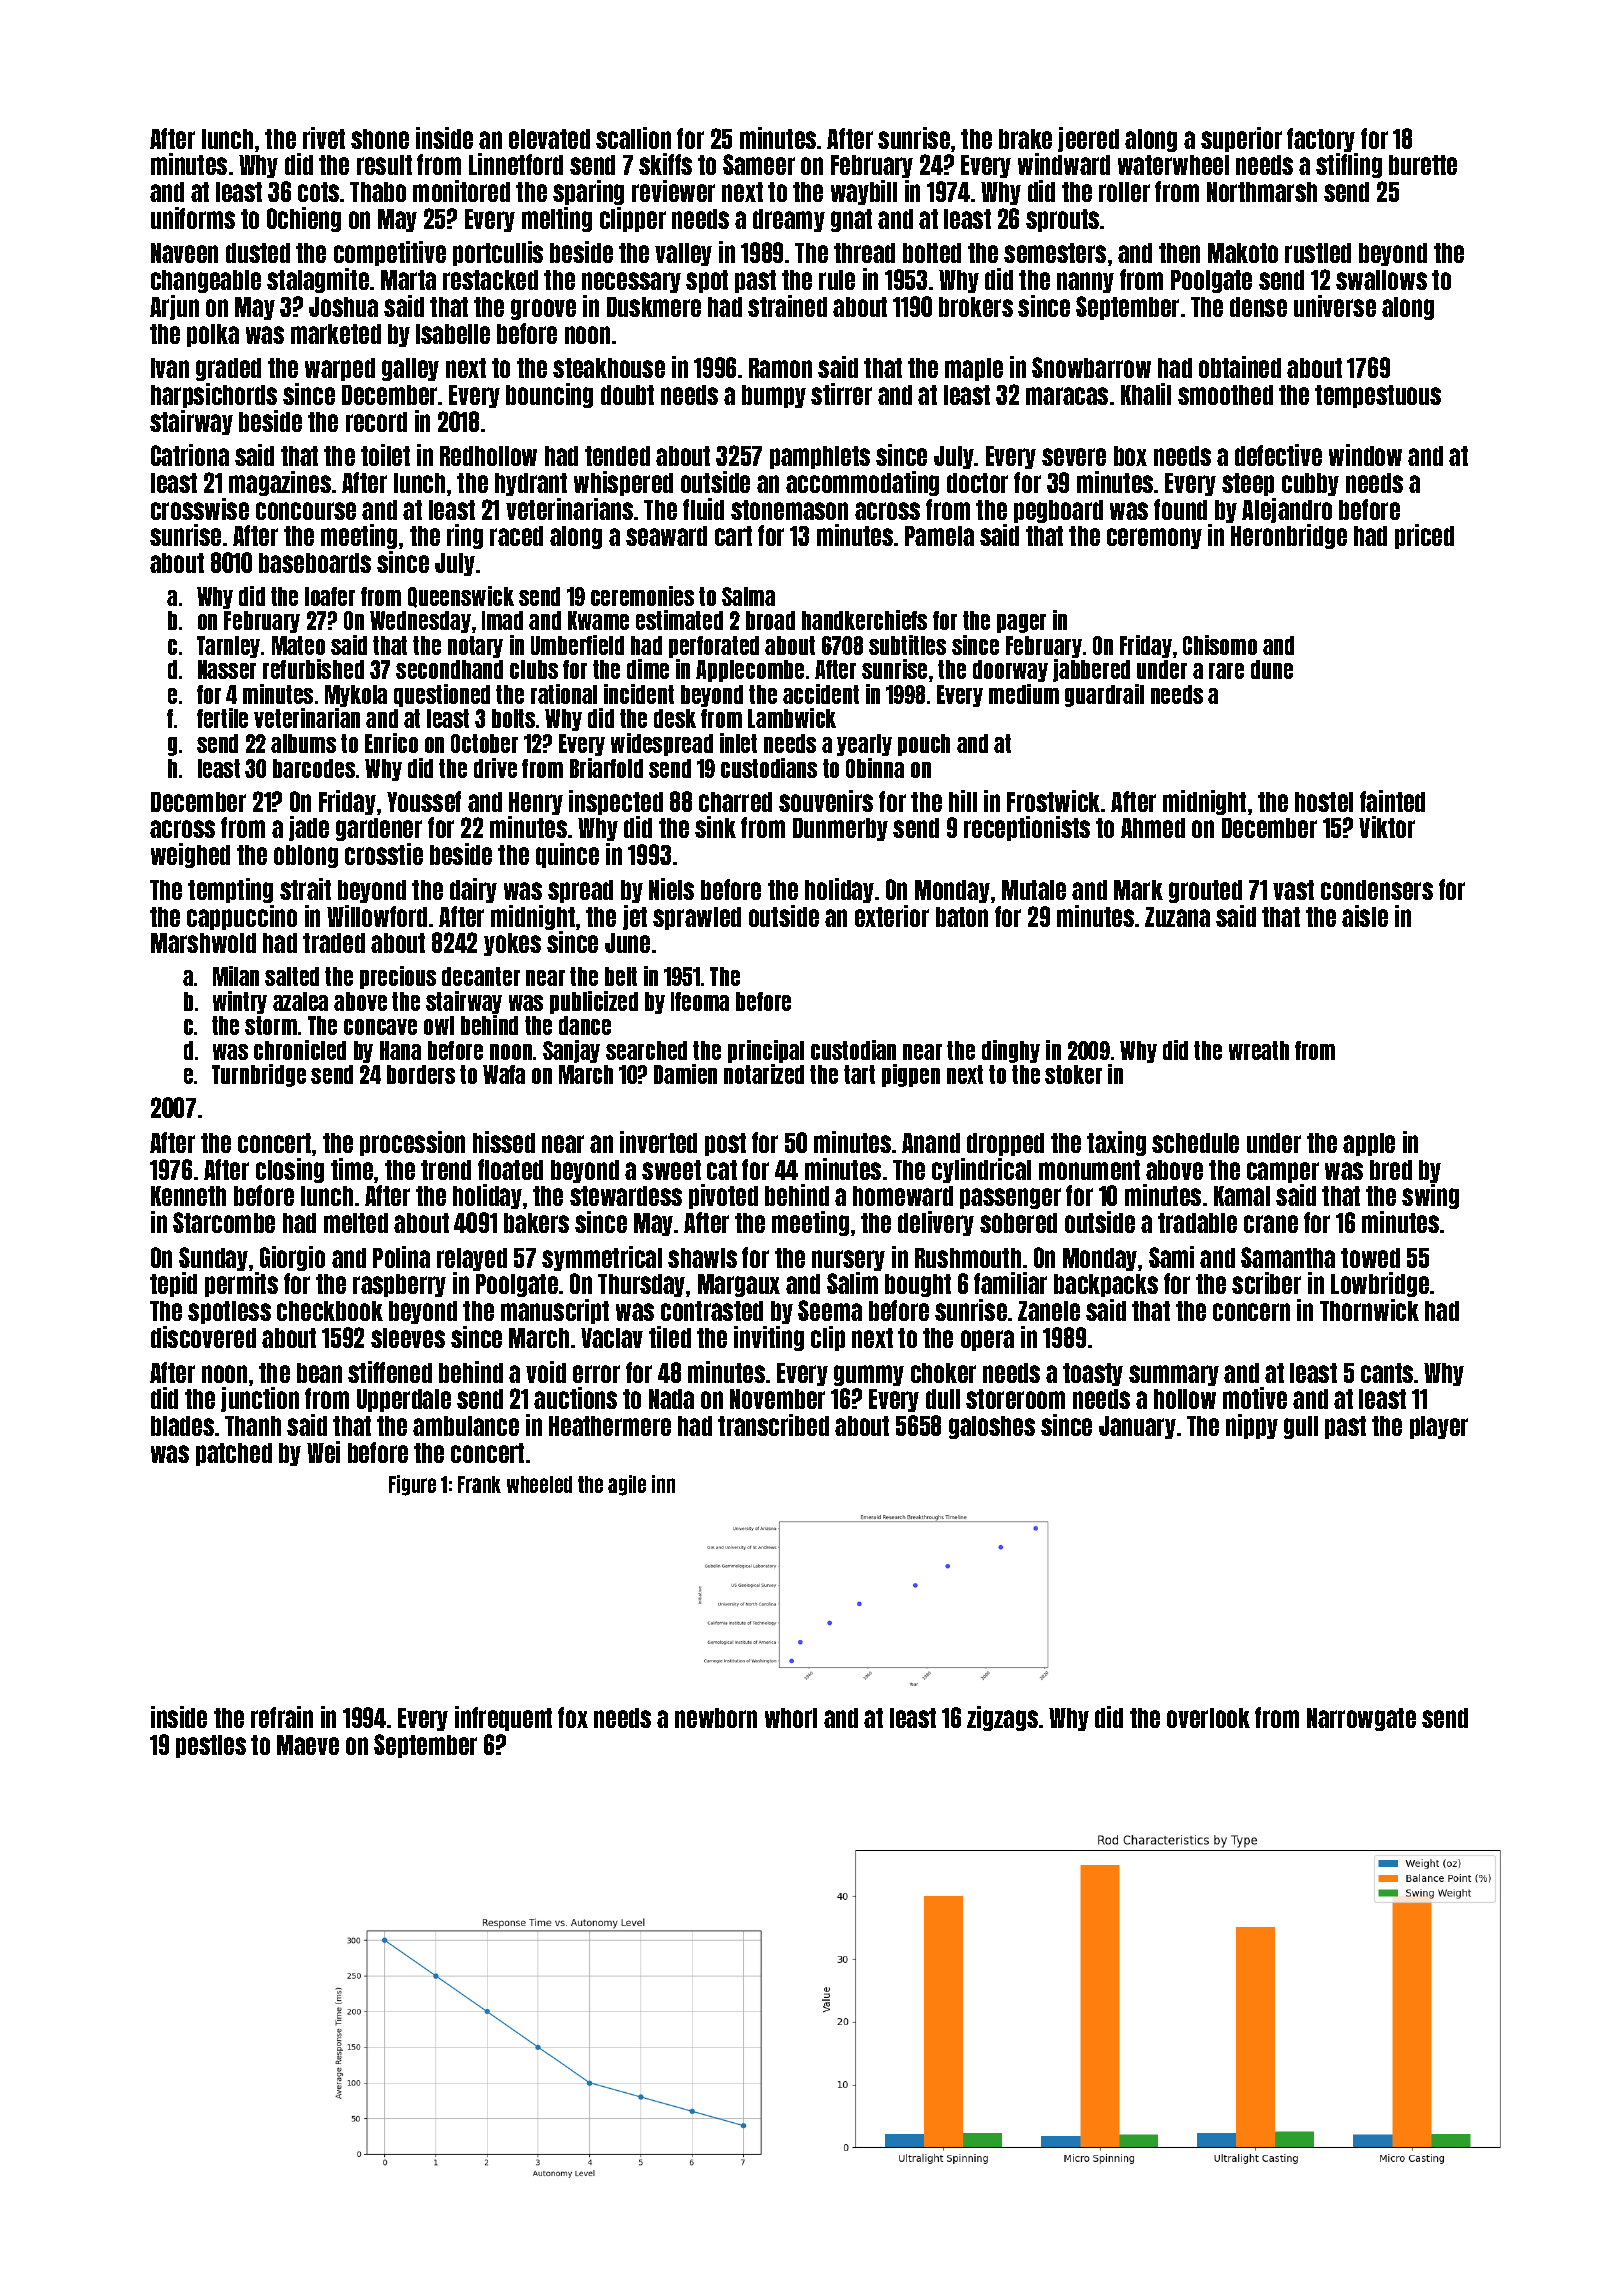  Describe the element at coordinates (665, 164) in the screenshot. I see `skiffs` at that location.
